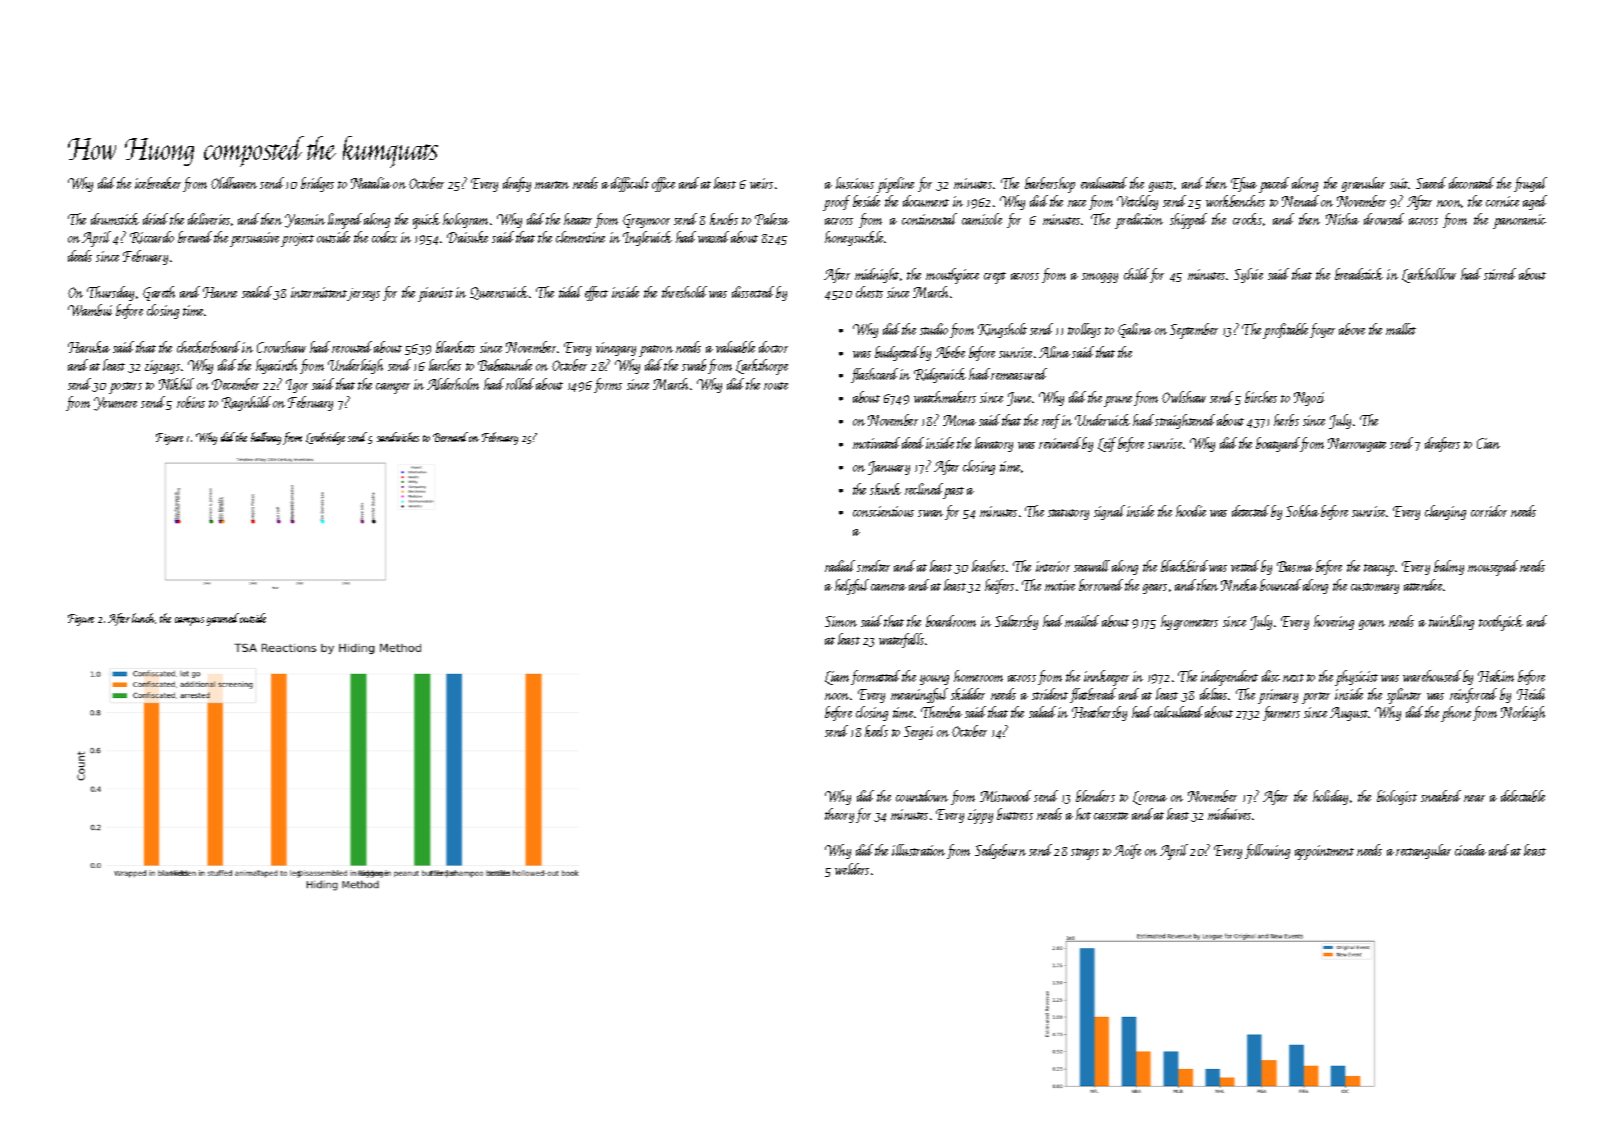 The width and height of the screenshot is (1614, 1142). I want to click on difficult, so click(630, 184).
